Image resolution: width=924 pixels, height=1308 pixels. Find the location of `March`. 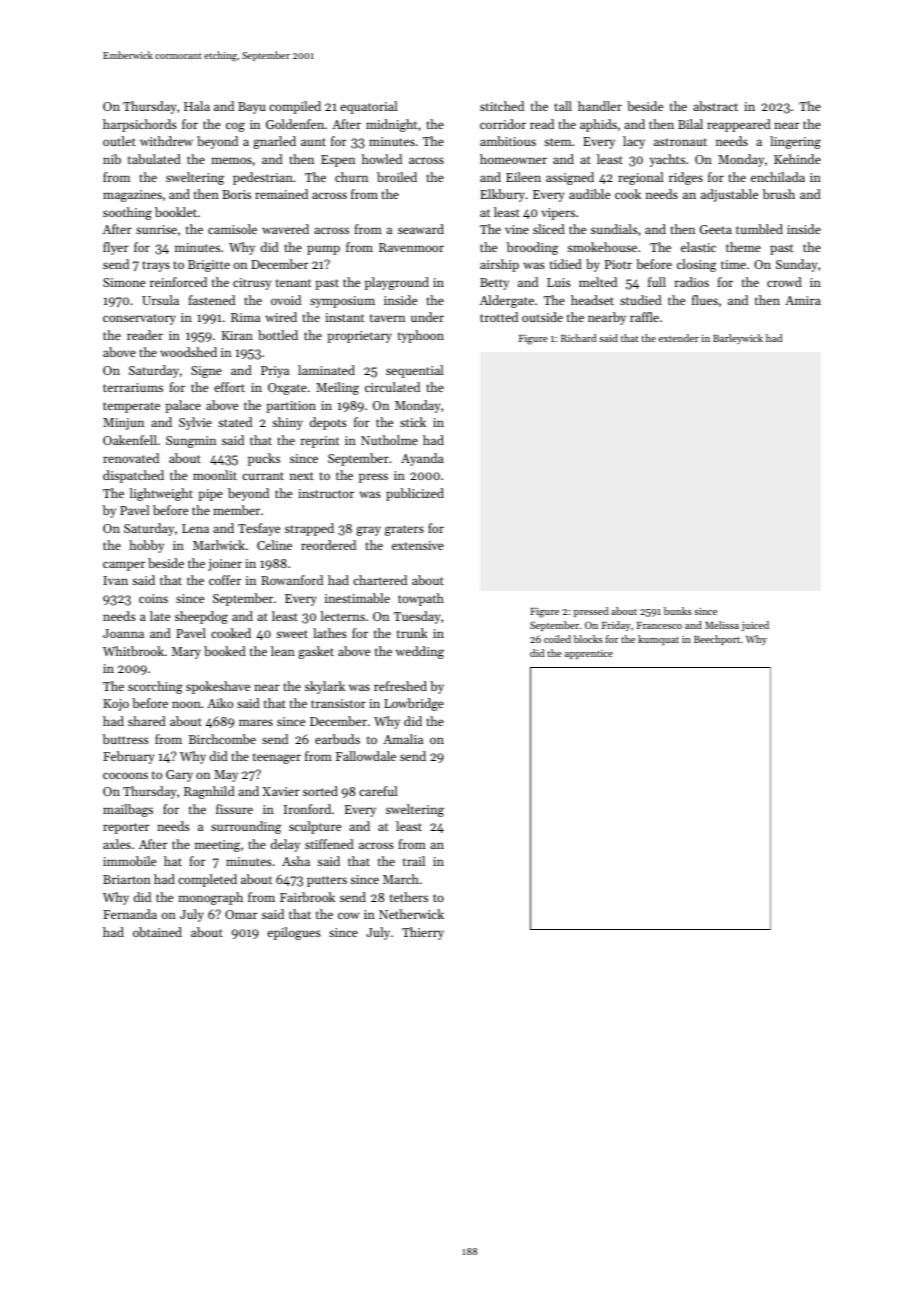

March is located at coordinates (401, 879).
